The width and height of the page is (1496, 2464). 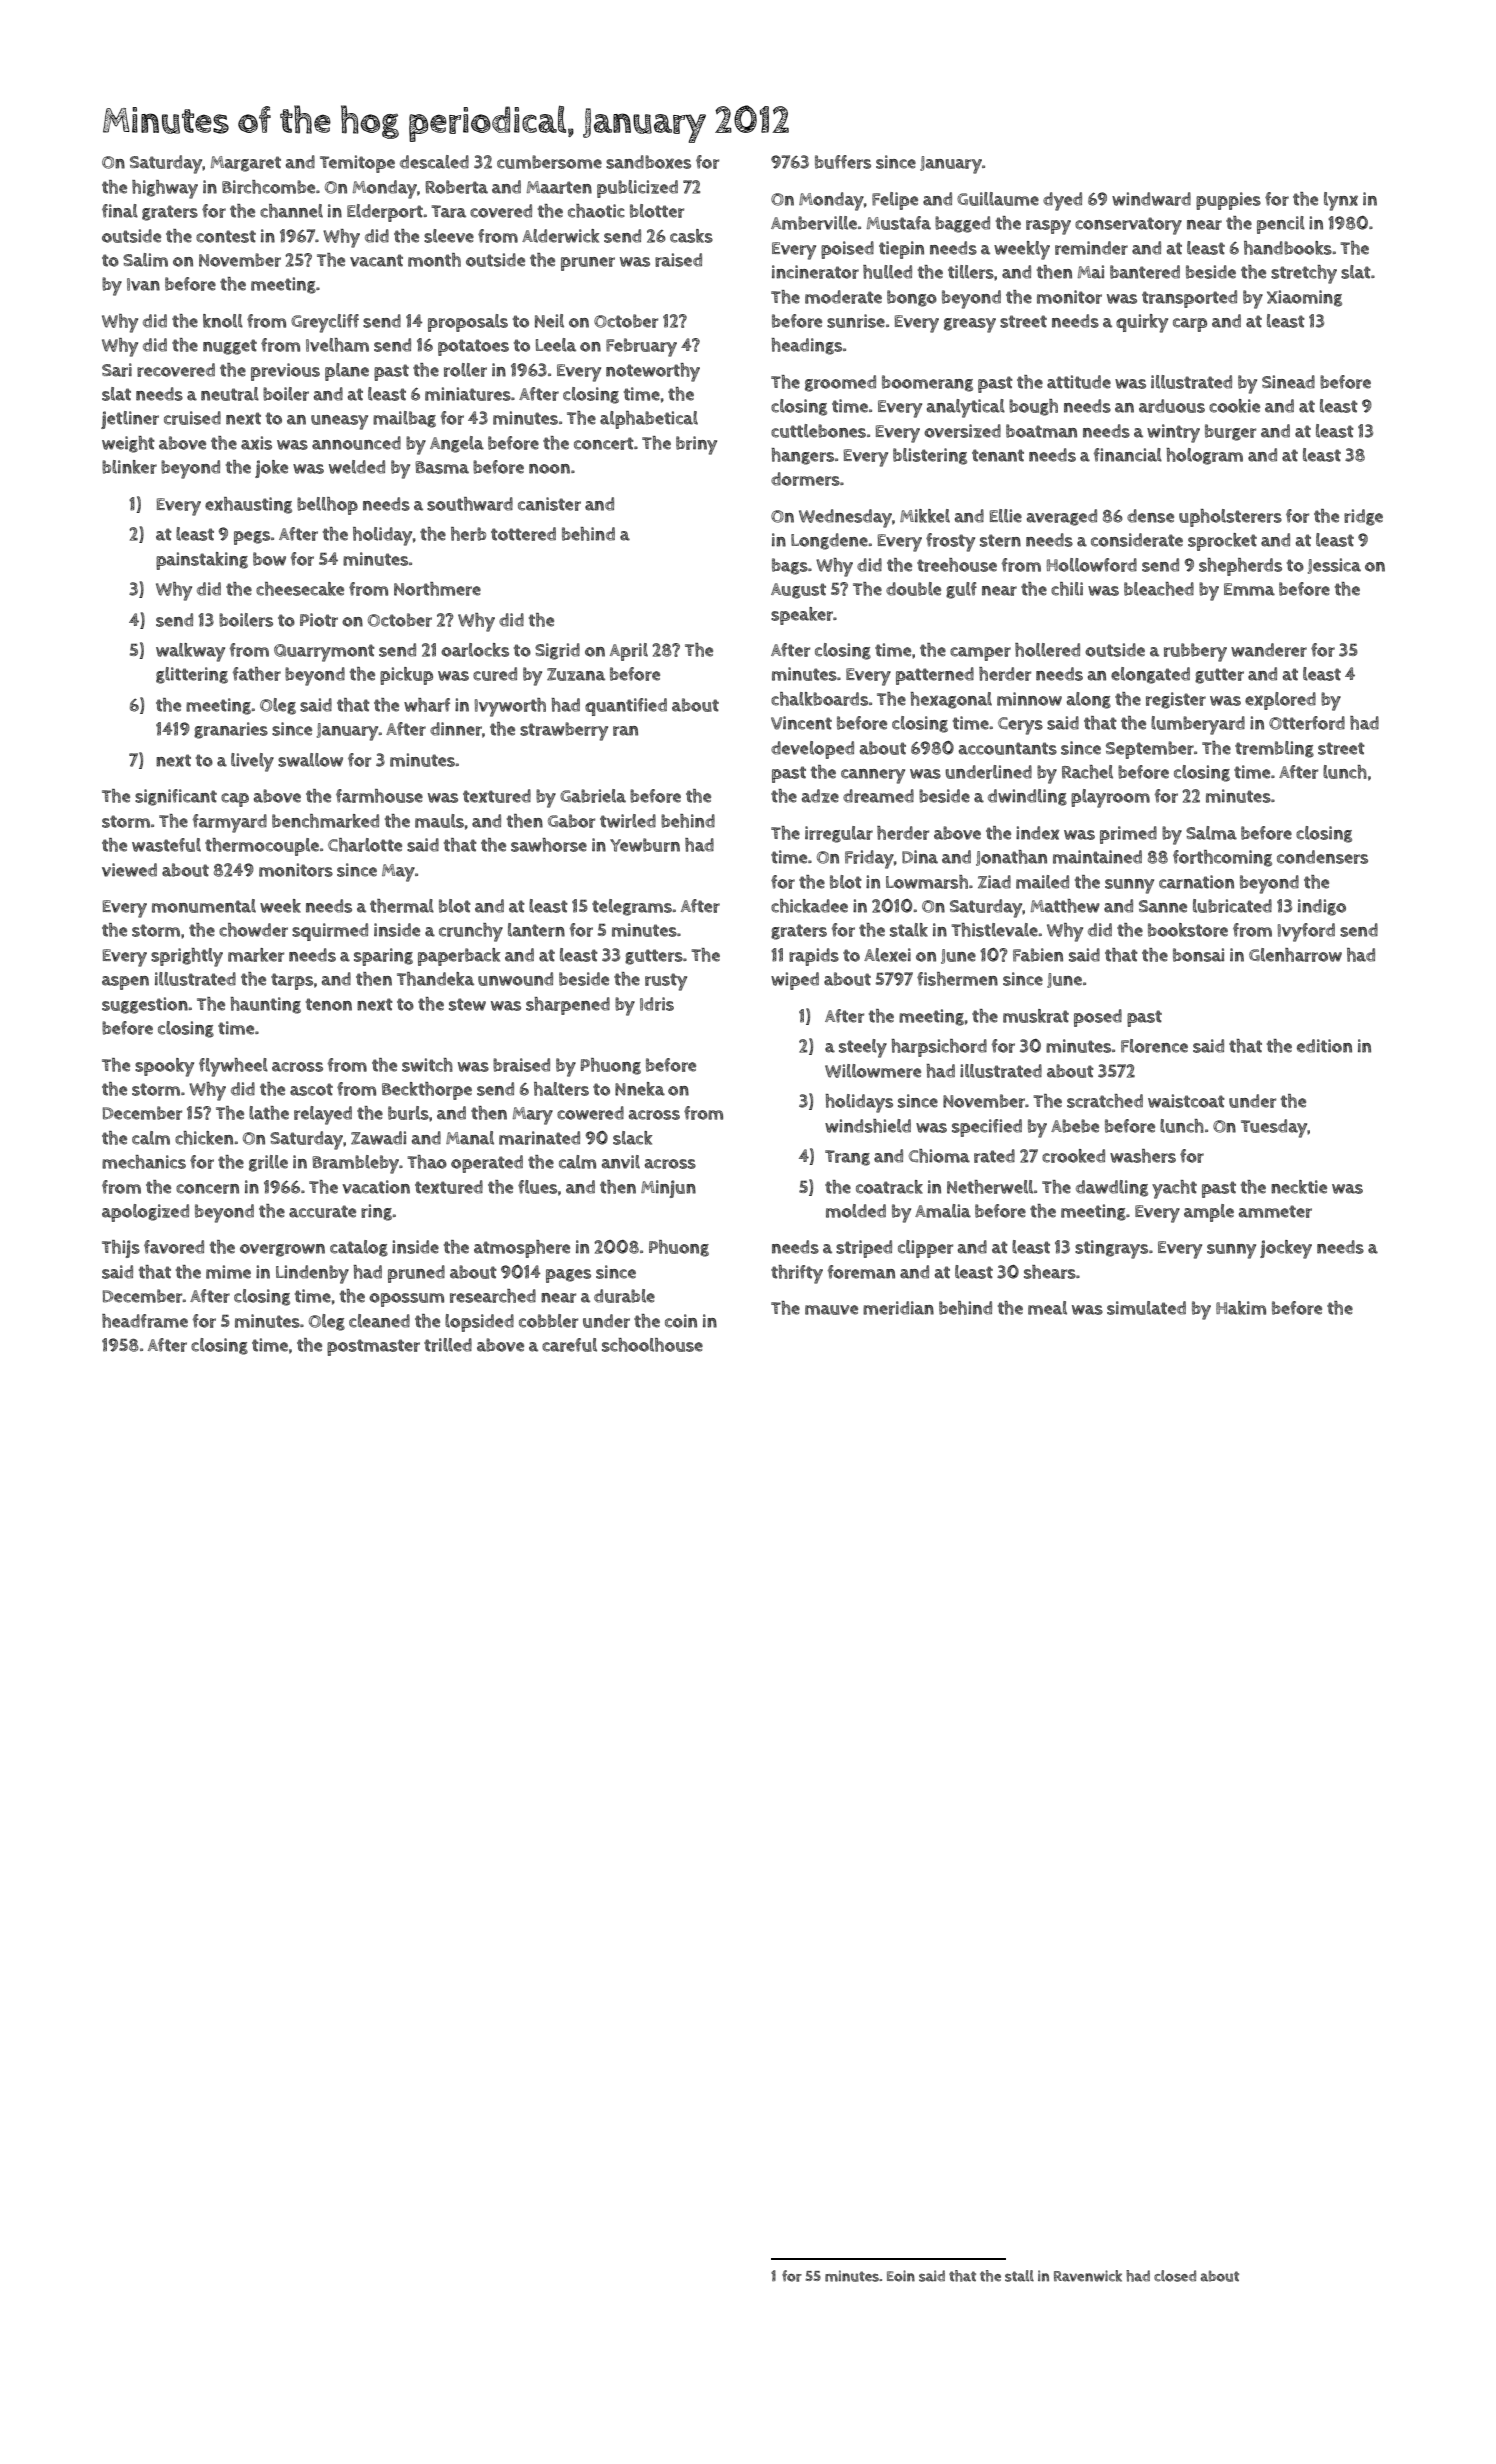 What do you see at coordinates (373, 1347) in the page?
I see `postmaster` at bounding box center [373, 1347].
